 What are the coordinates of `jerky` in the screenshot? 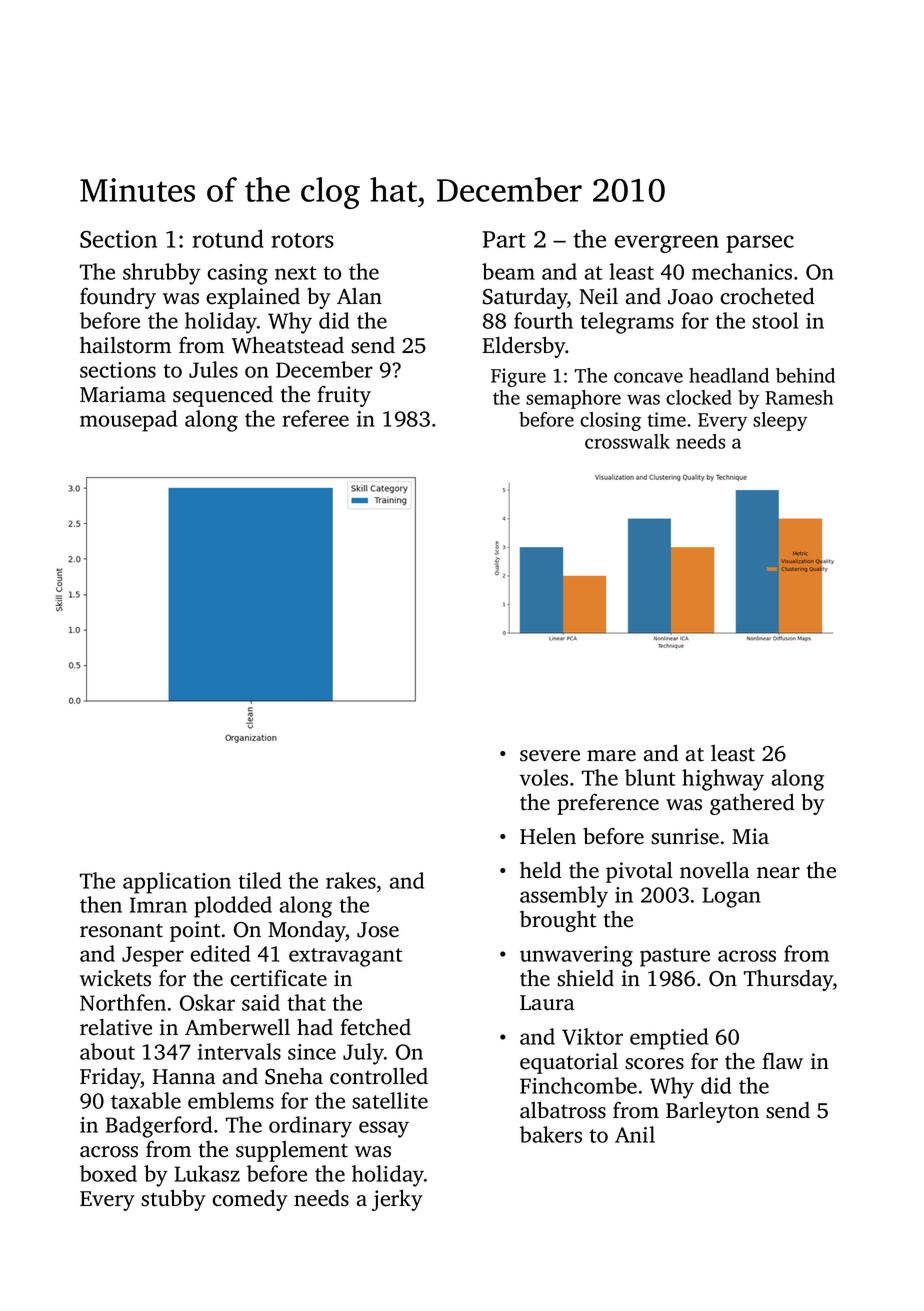 It's located at (397, 1200).
